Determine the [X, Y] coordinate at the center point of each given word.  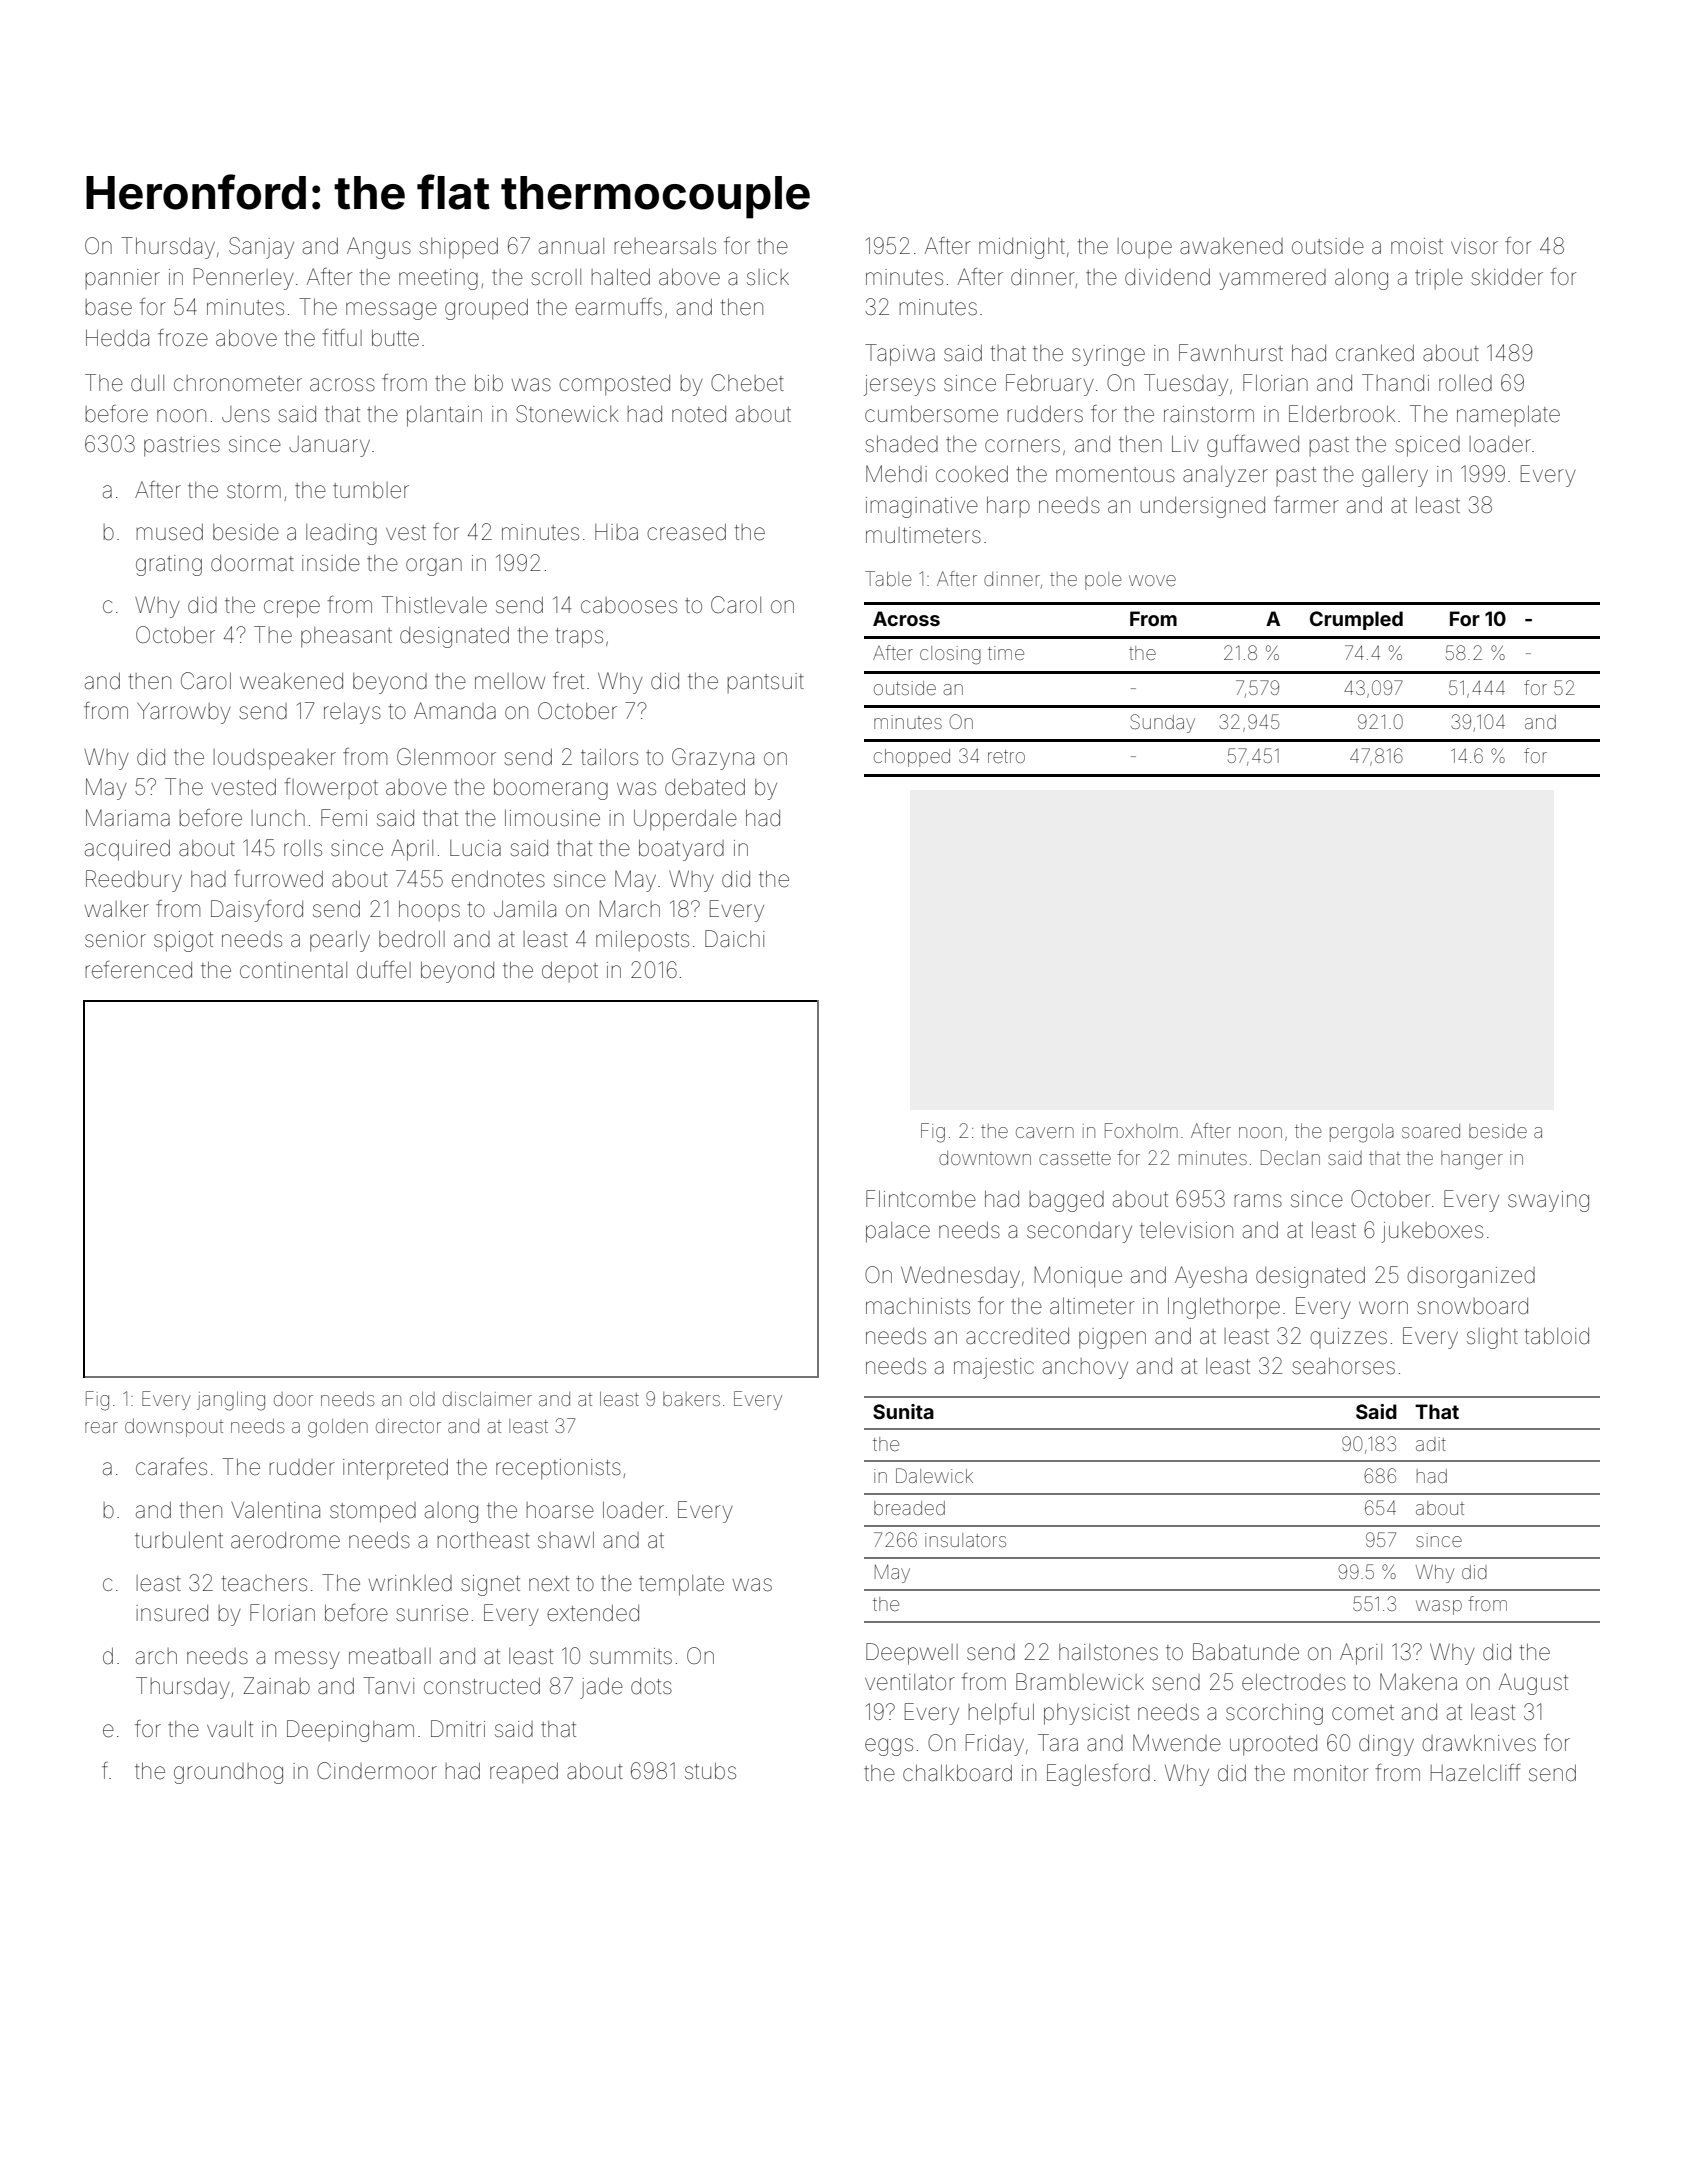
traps [579, 638]
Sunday [1162, 723]
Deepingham [350, 1731]
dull [147, 383]
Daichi [734, 939]
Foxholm [1141, 1130]
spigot [183, 941]
